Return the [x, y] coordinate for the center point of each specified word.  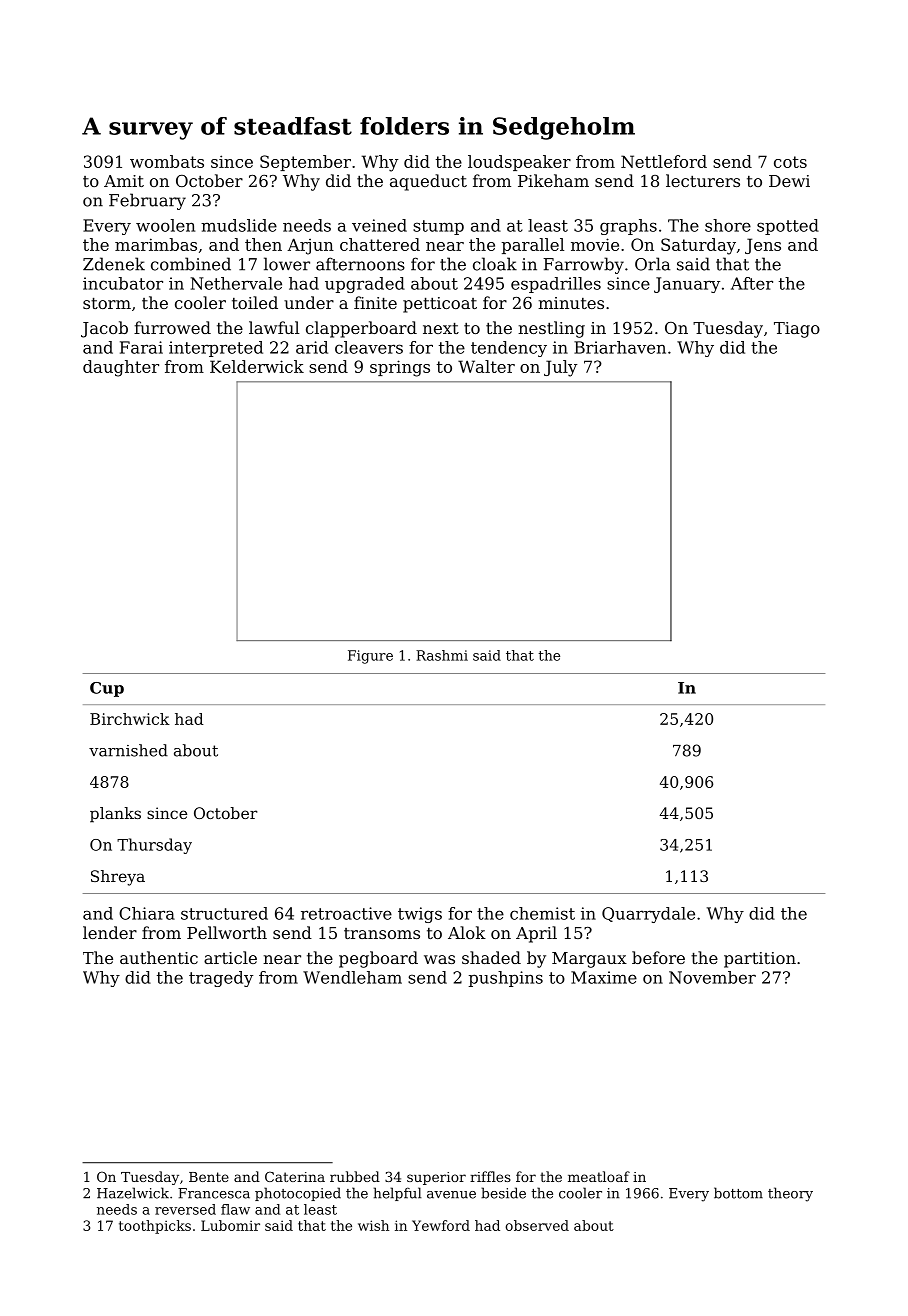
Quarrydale [648, 915]
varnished [128, 750]
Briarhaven [620, 347]
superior [436, 1178]
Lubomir [230, 1225]
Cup [107, 689]
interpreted [216, 349]
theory [790, 1194]
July [560, 368]
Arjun [310, 246]
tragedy [221, 979]
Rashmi [442, 655]
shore [728, 225]
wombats [167, 161]
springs [400, 368]
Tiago [797, 330]
